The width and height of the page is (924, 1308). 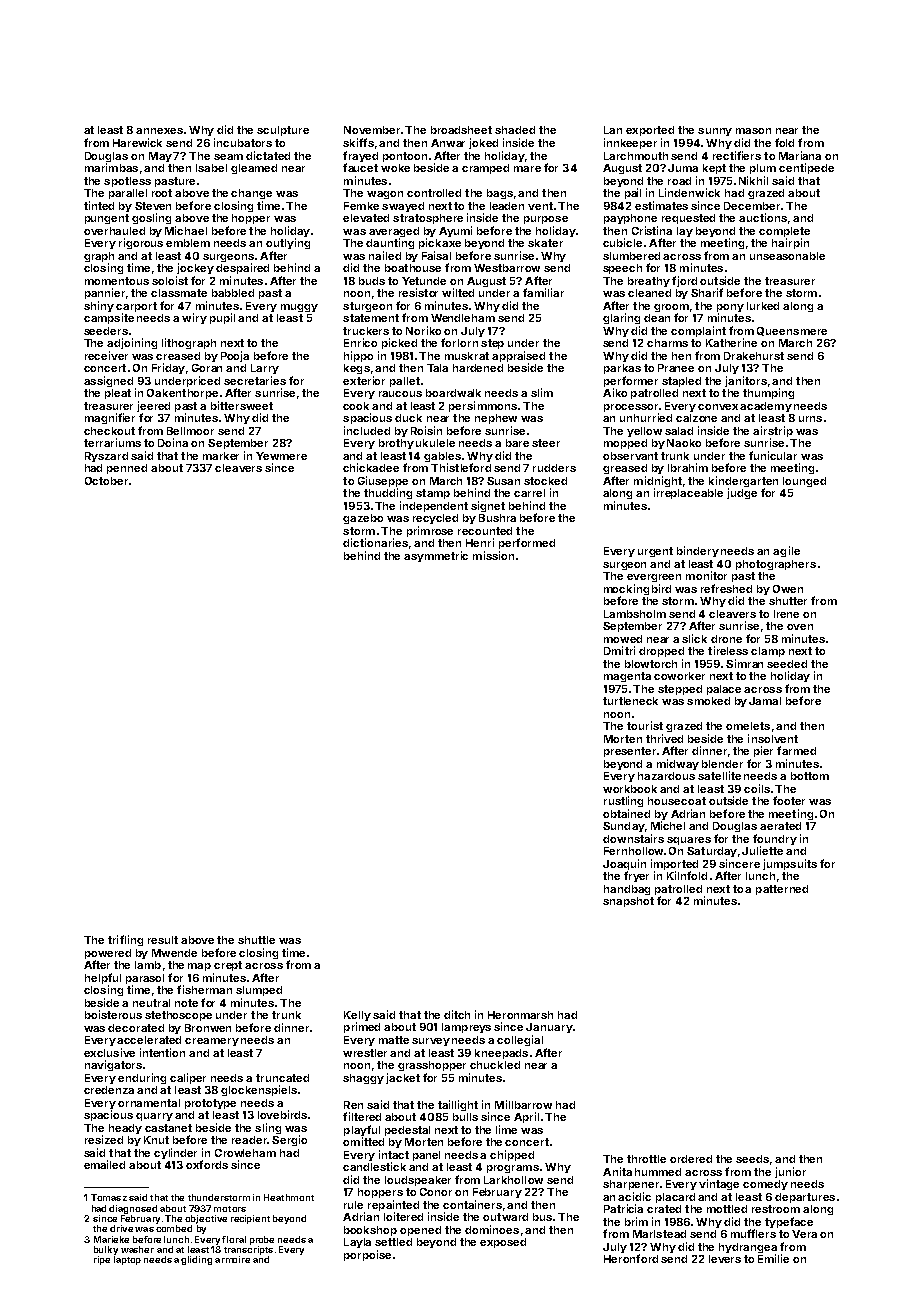 What do you see at coordinates (163, 940) in the page?
I see `result` at bounding box center [163, 940].
